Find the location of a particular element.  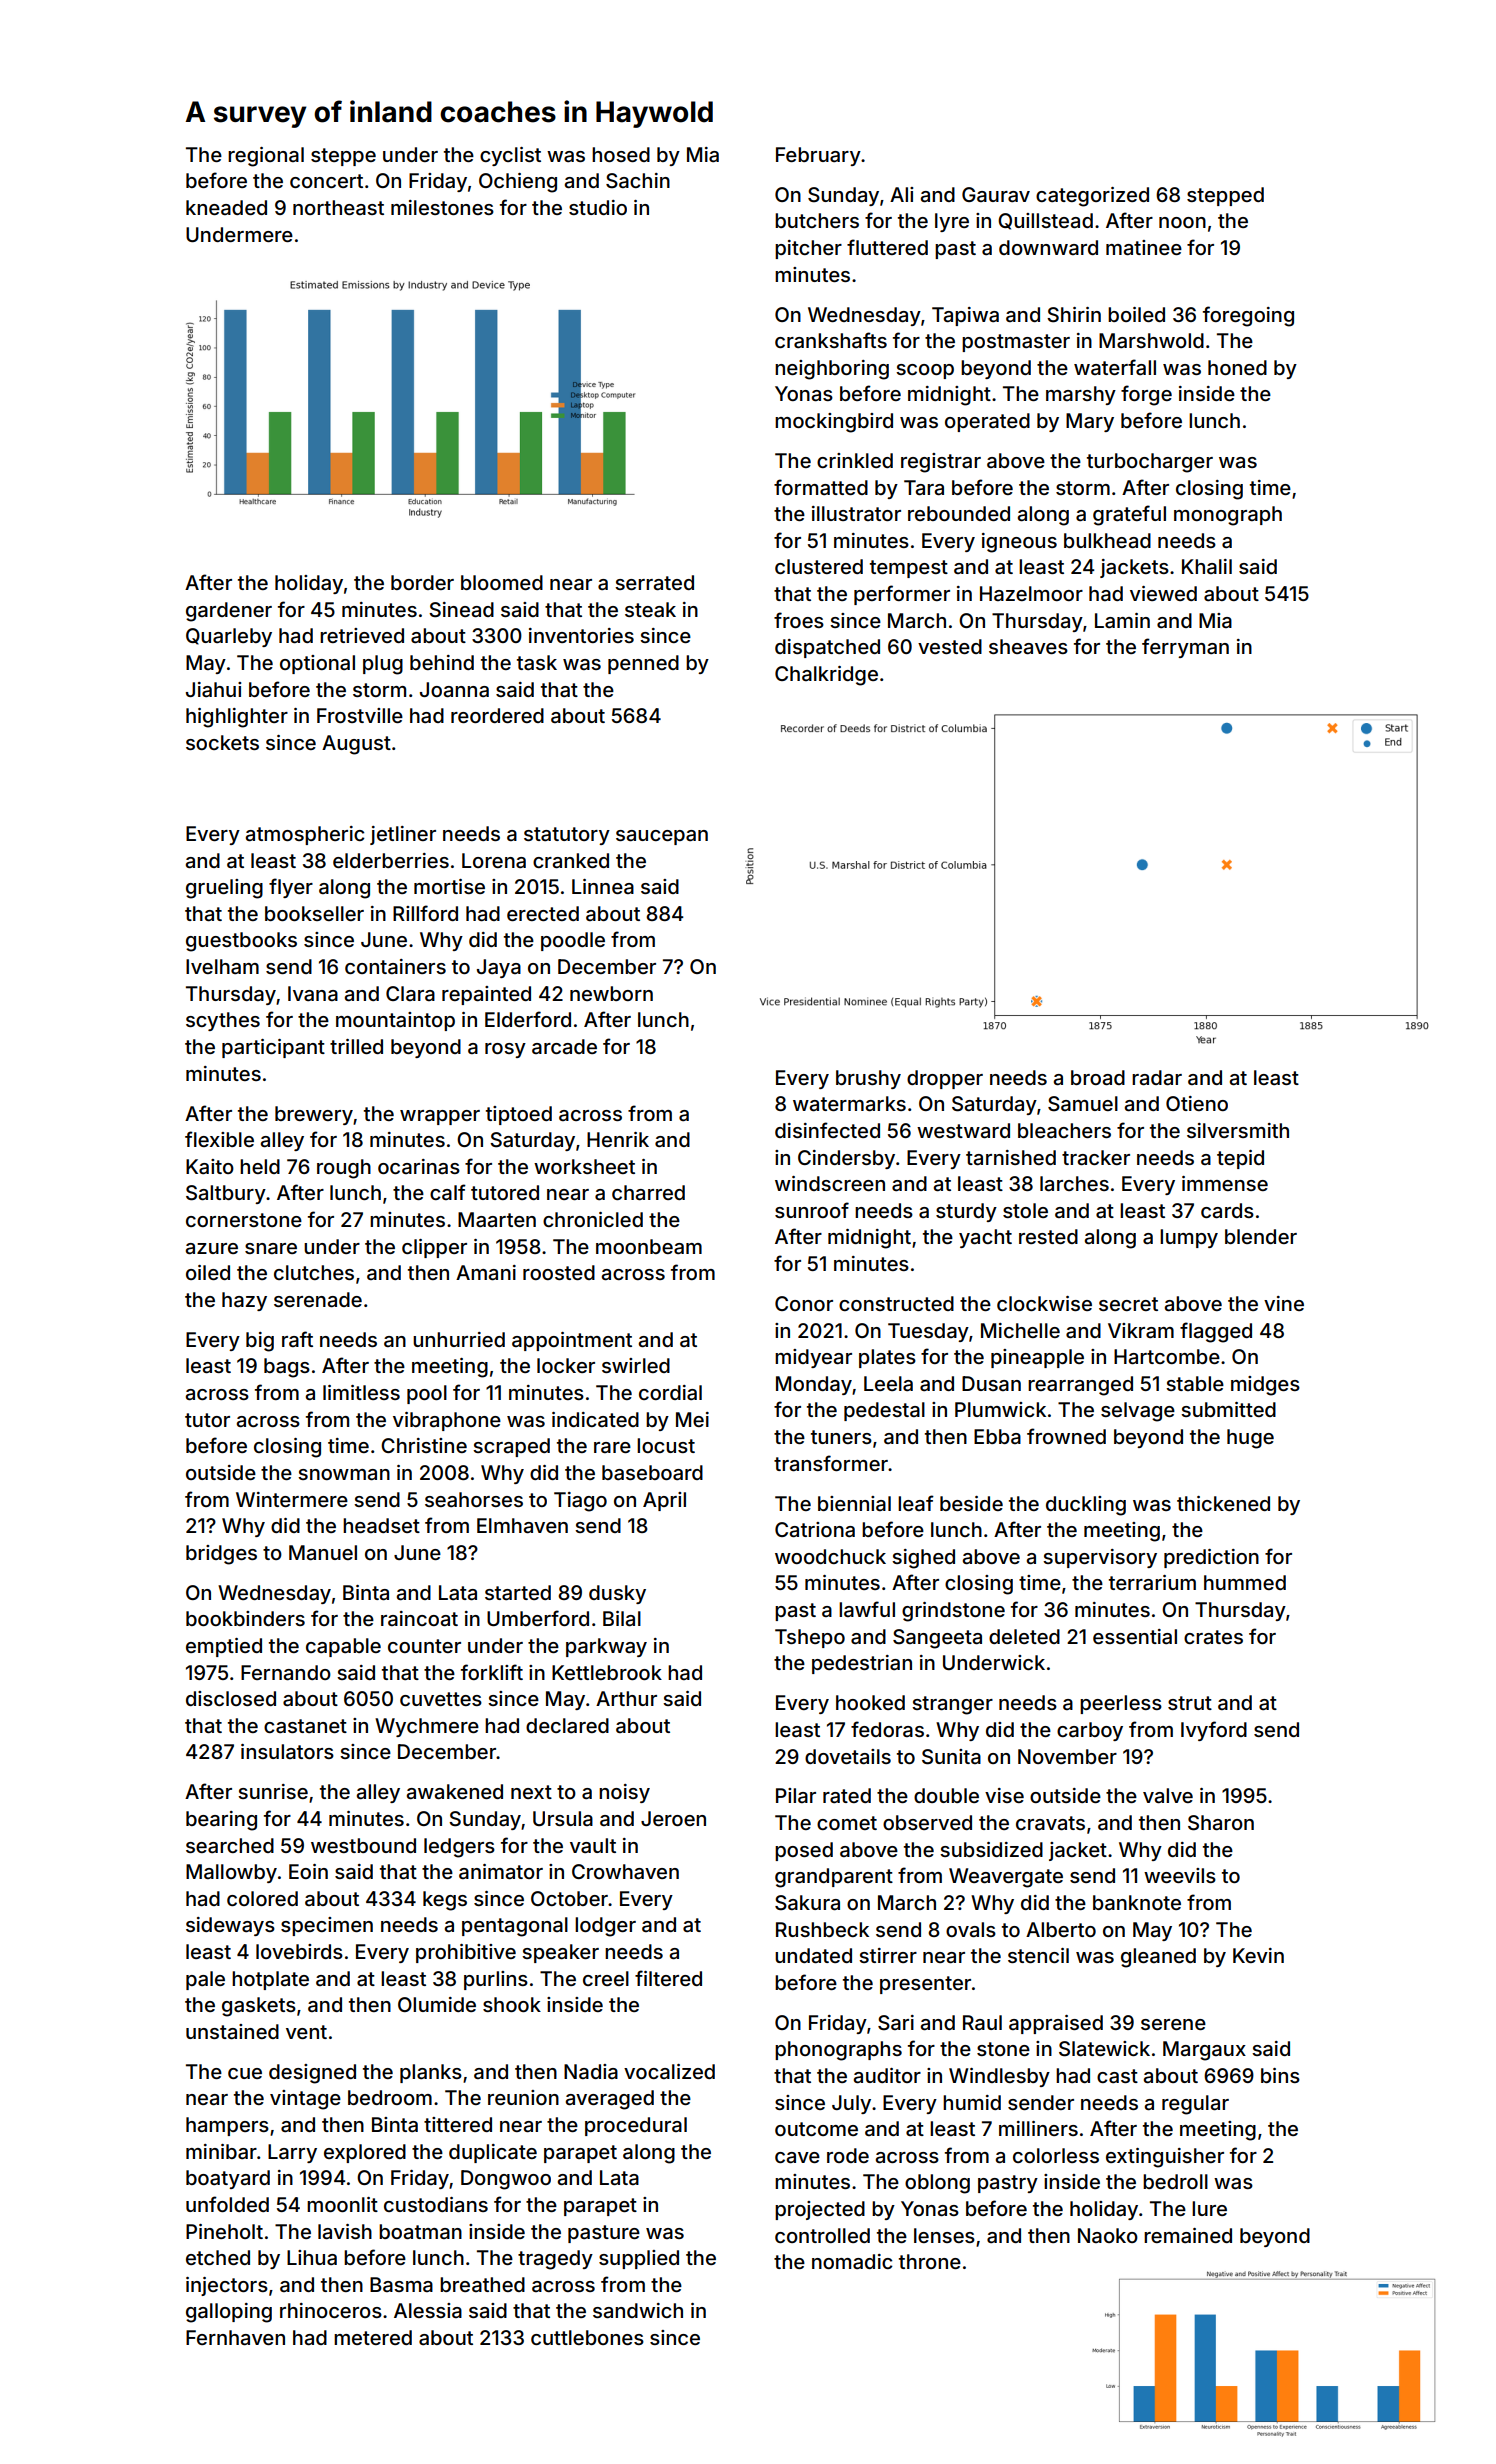

disinfected is located at coordinates (827, 1130).
